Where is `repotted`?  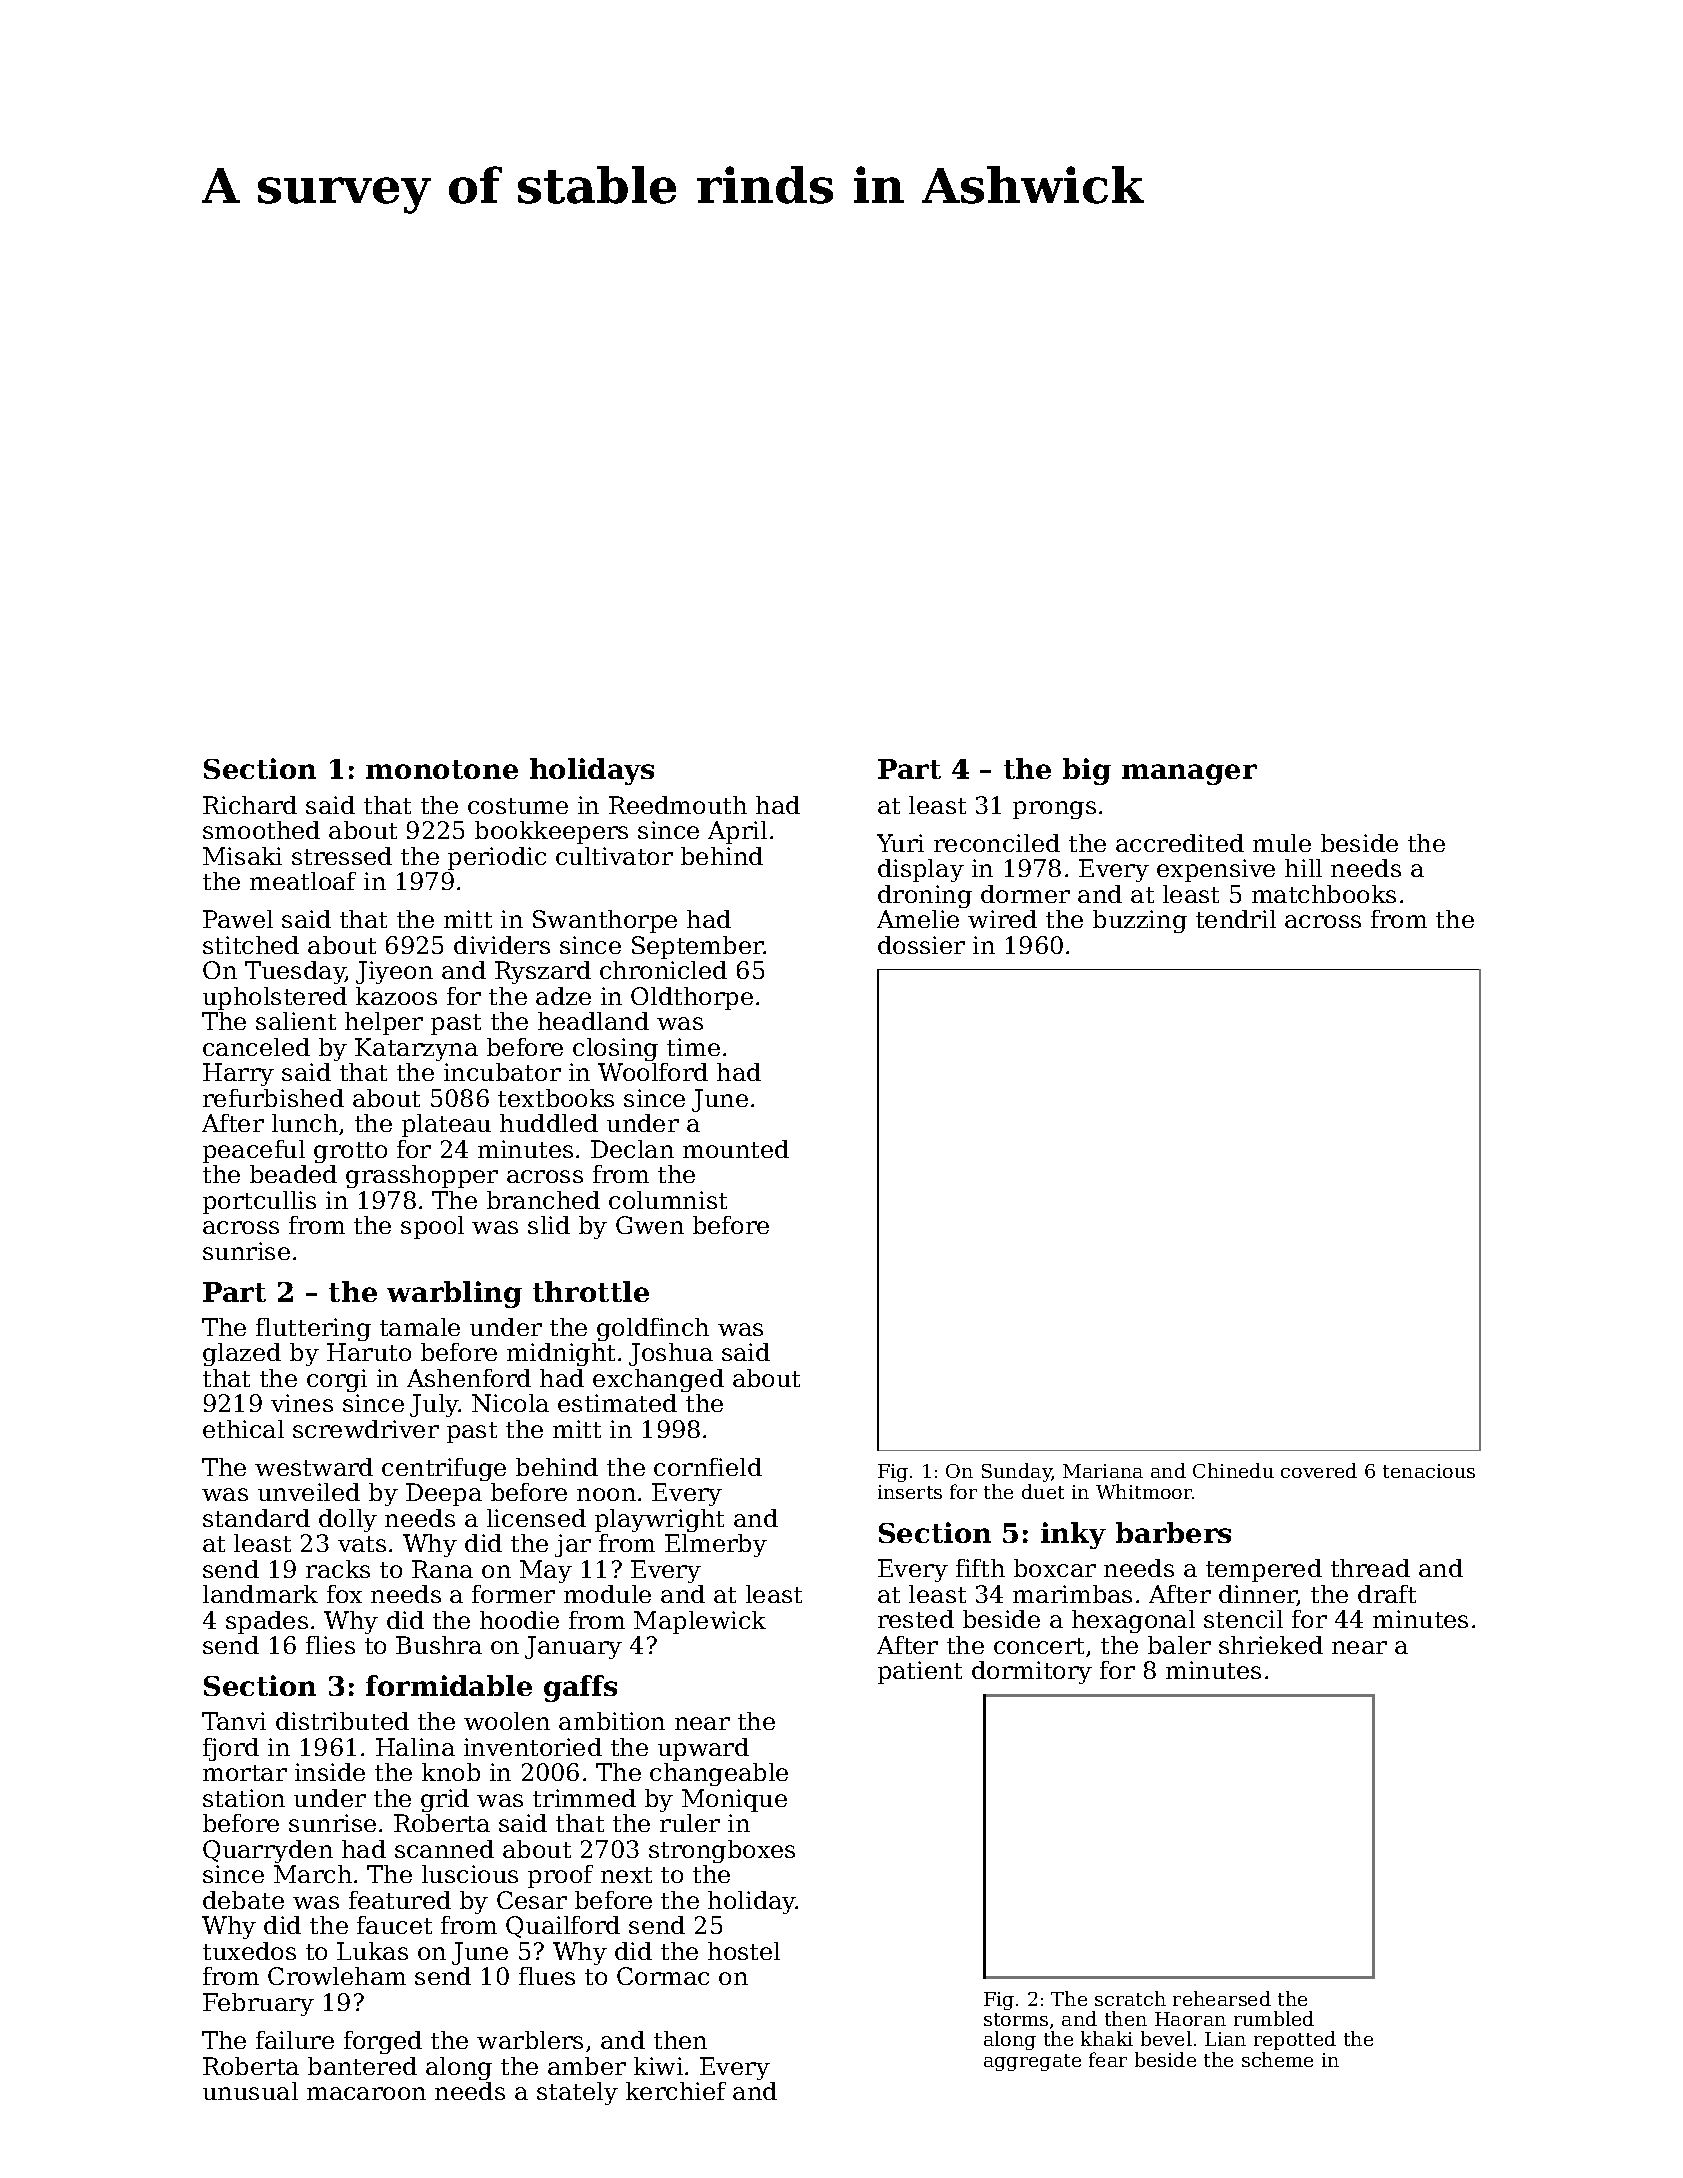
repotted is located at coordinates (1295, 2040).
